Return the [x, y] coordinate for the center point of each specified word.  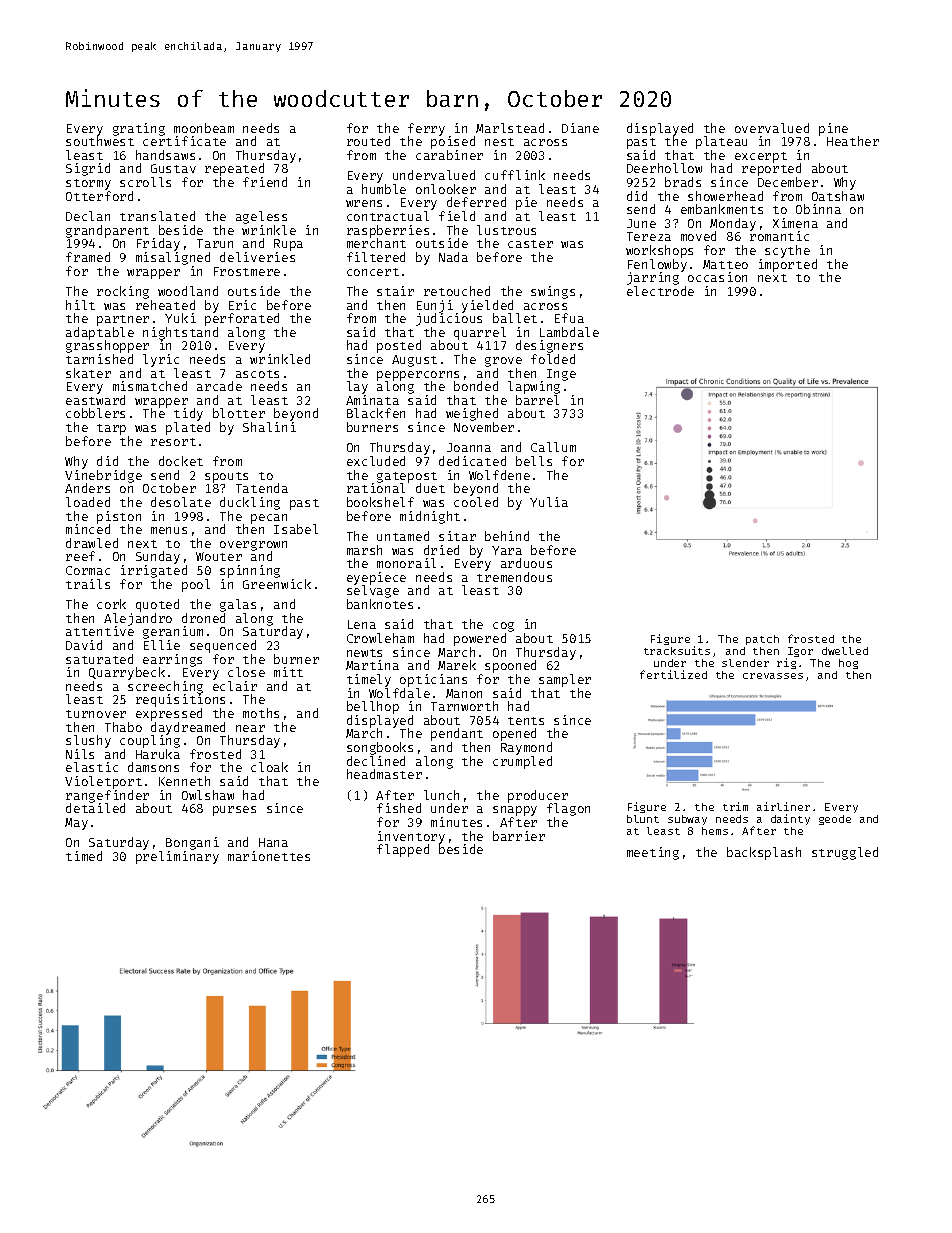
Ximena [795, 223]
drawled [92, 543]
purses [234, 811]
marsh [364, 550]
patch [762, 640]
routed [368, 141]
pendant [457, 734]
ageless [261, 217]
